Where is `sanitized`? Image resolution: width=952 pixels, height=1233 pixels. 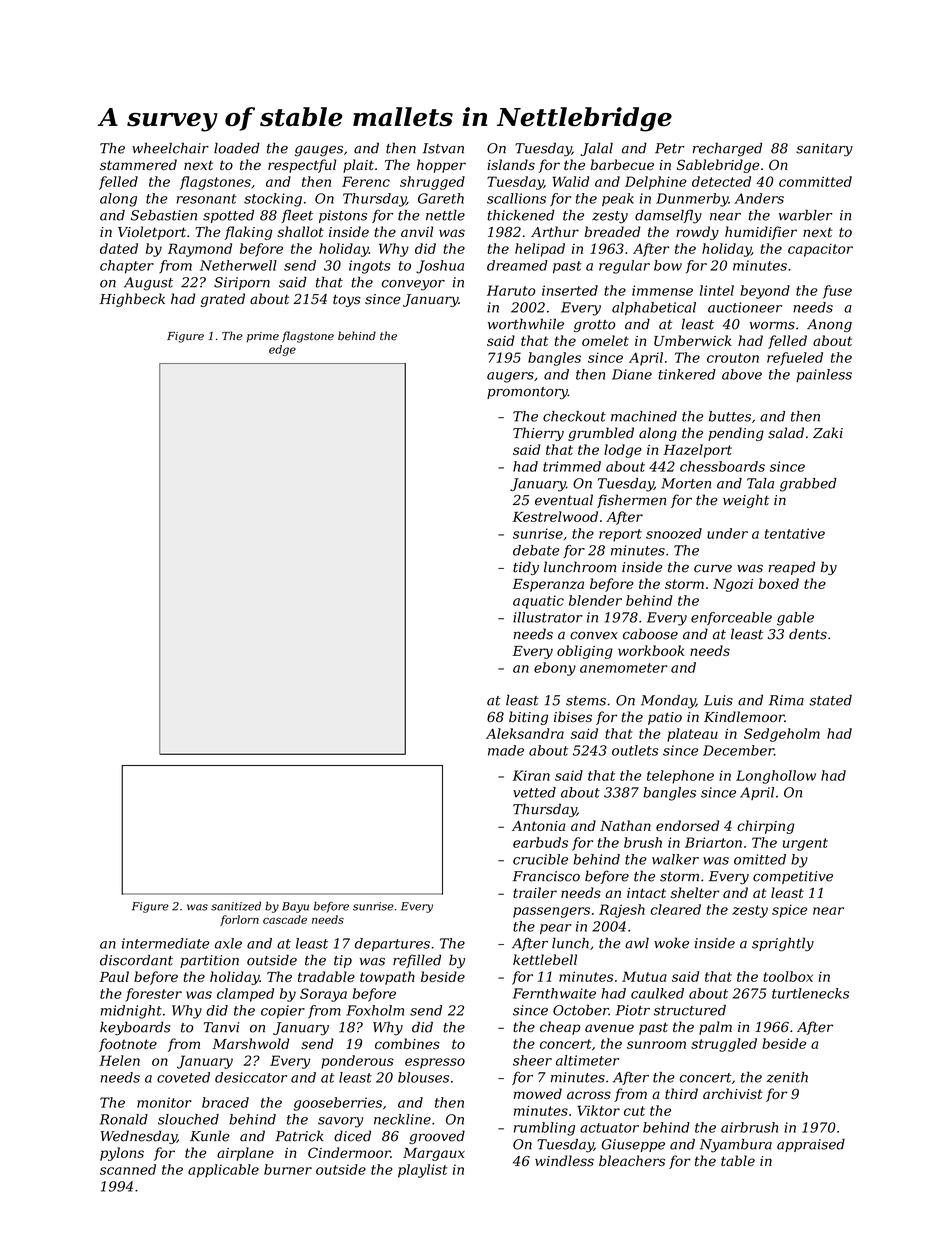 sanitized is located at coordinates (236, 906).
